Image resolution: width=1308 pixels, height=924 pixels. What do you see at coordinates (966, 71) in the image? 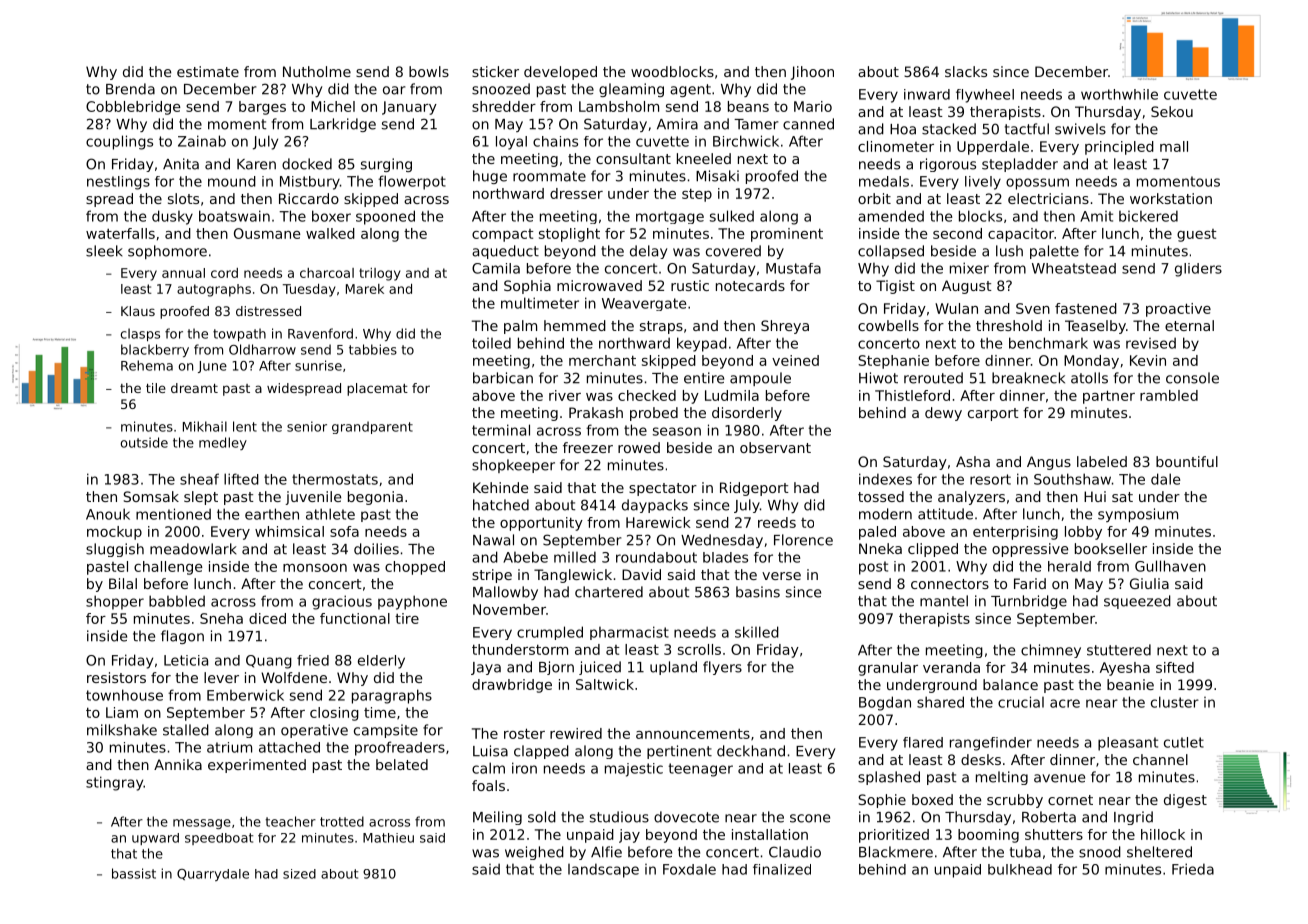
I see `slacks` at bounding box center [966, 71].
